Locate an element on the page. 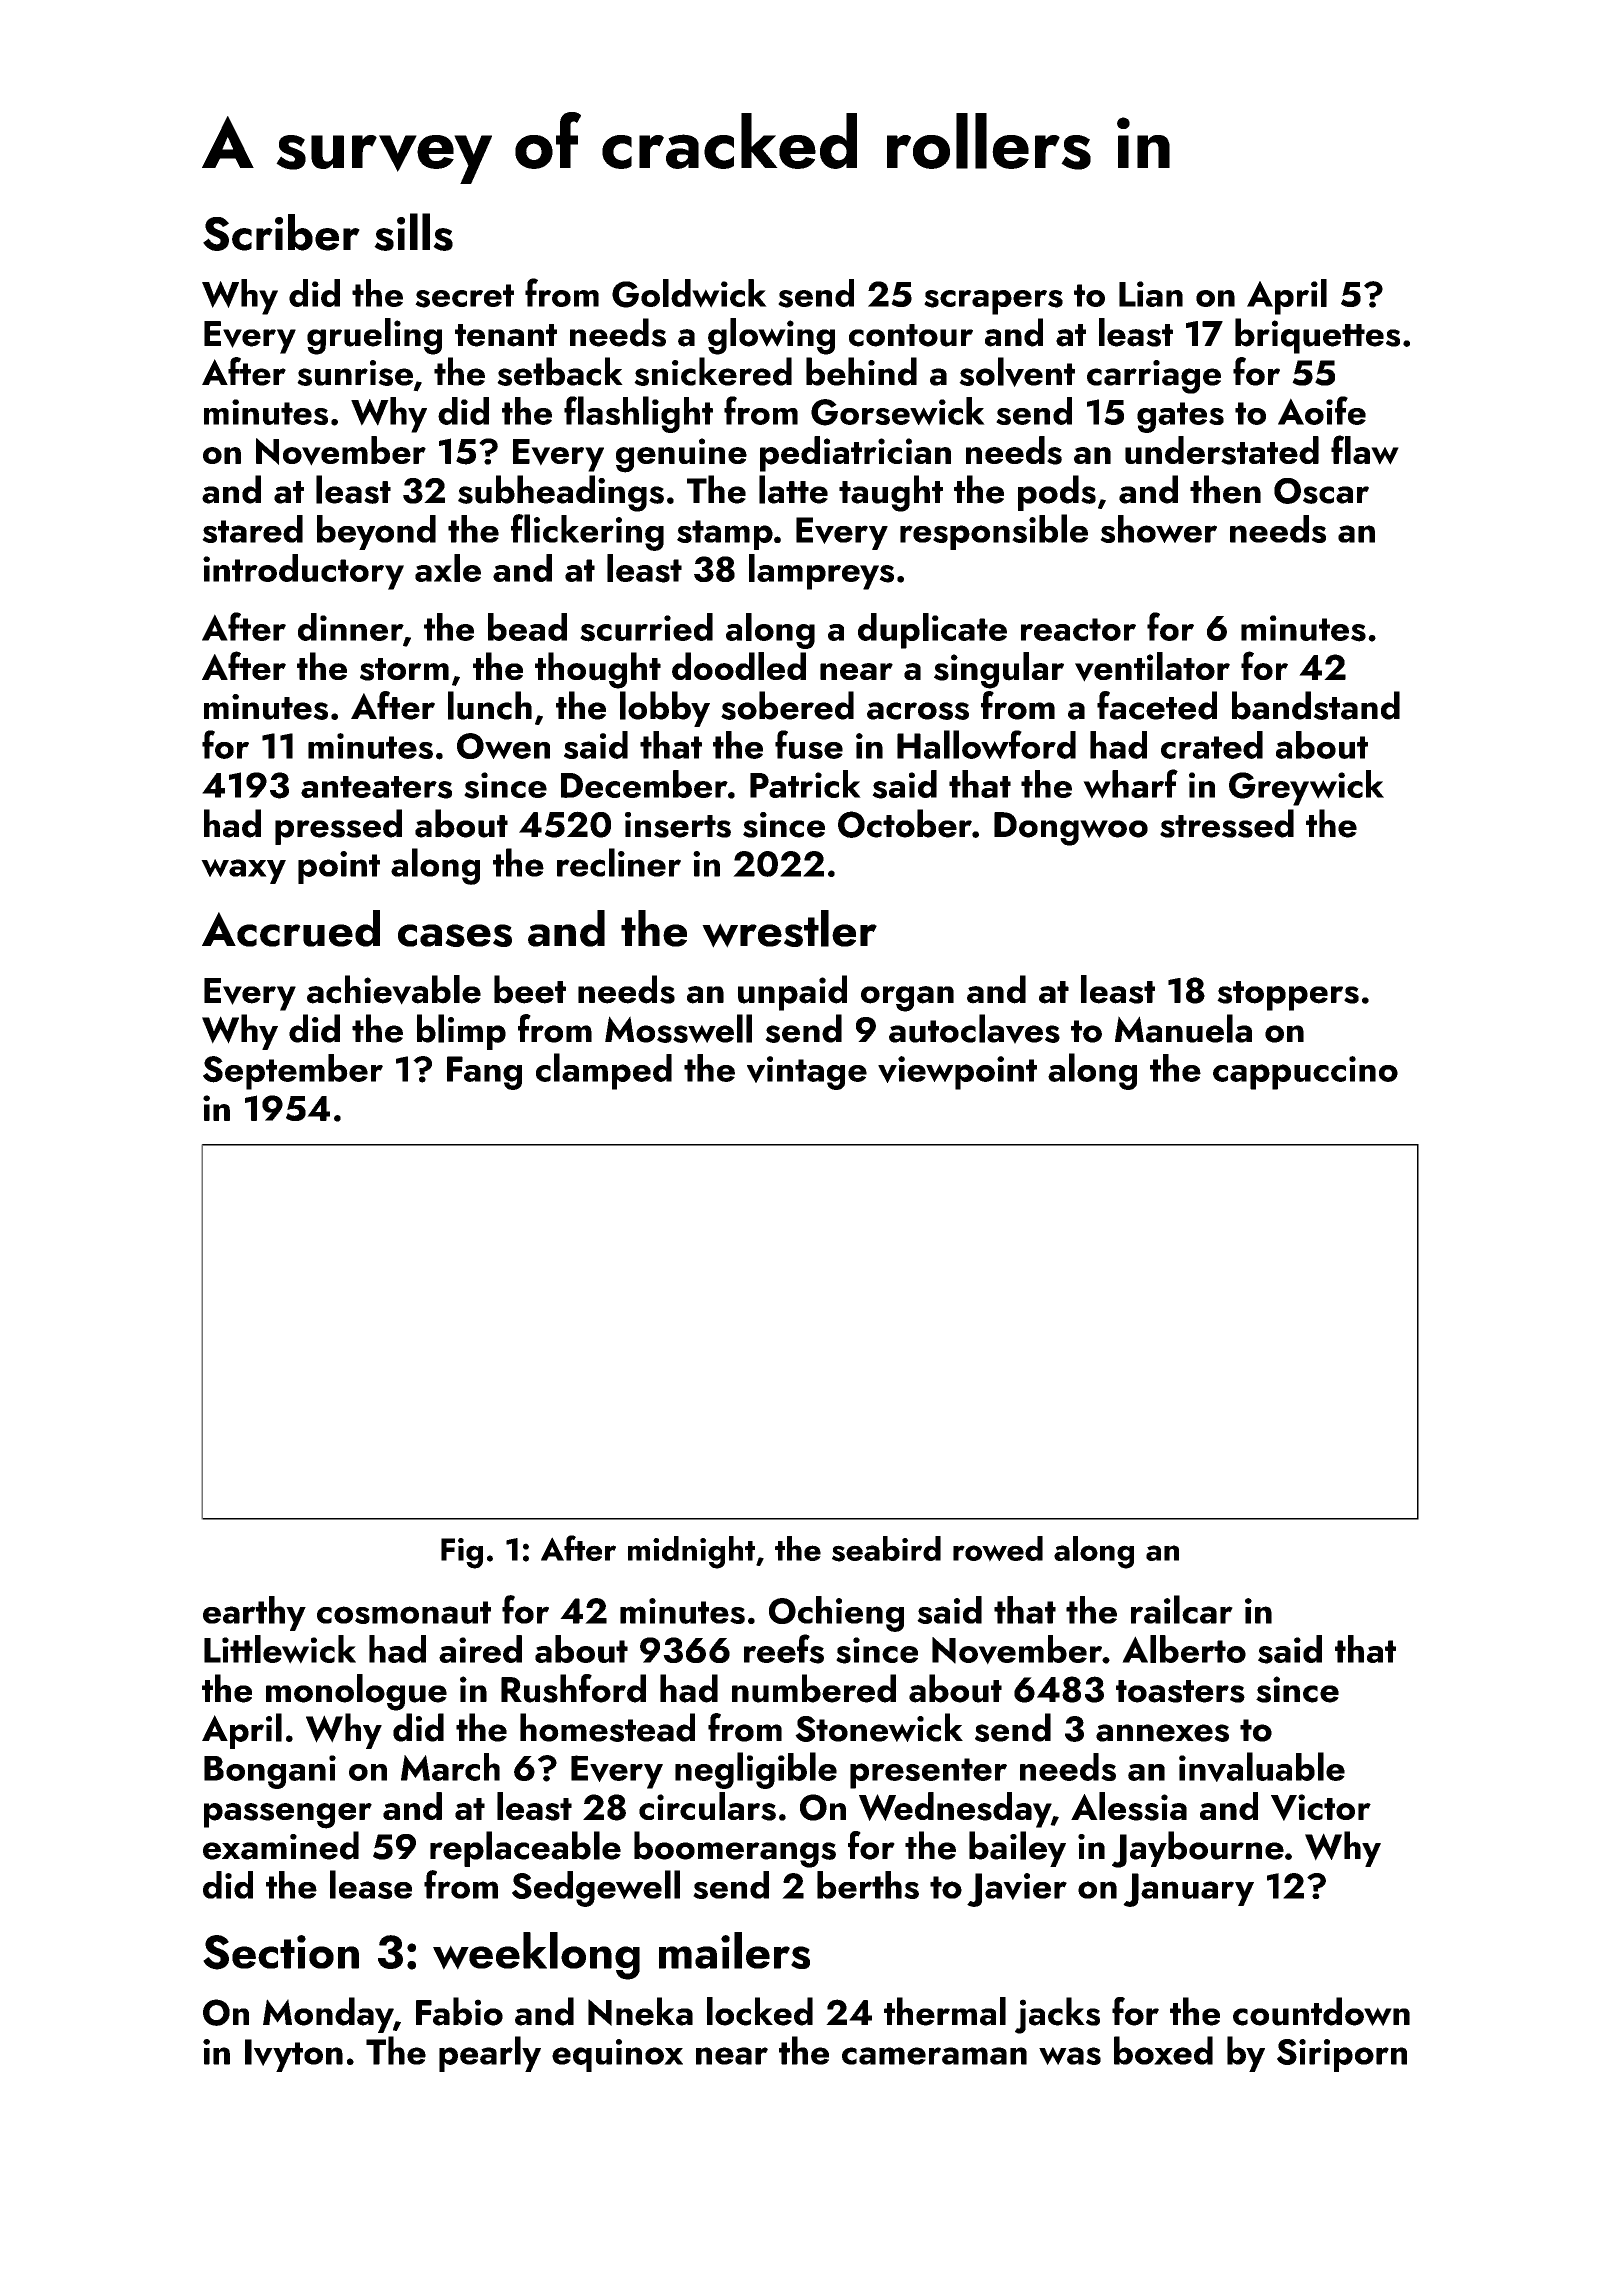  Section is located at coordinates (281, 1952).
